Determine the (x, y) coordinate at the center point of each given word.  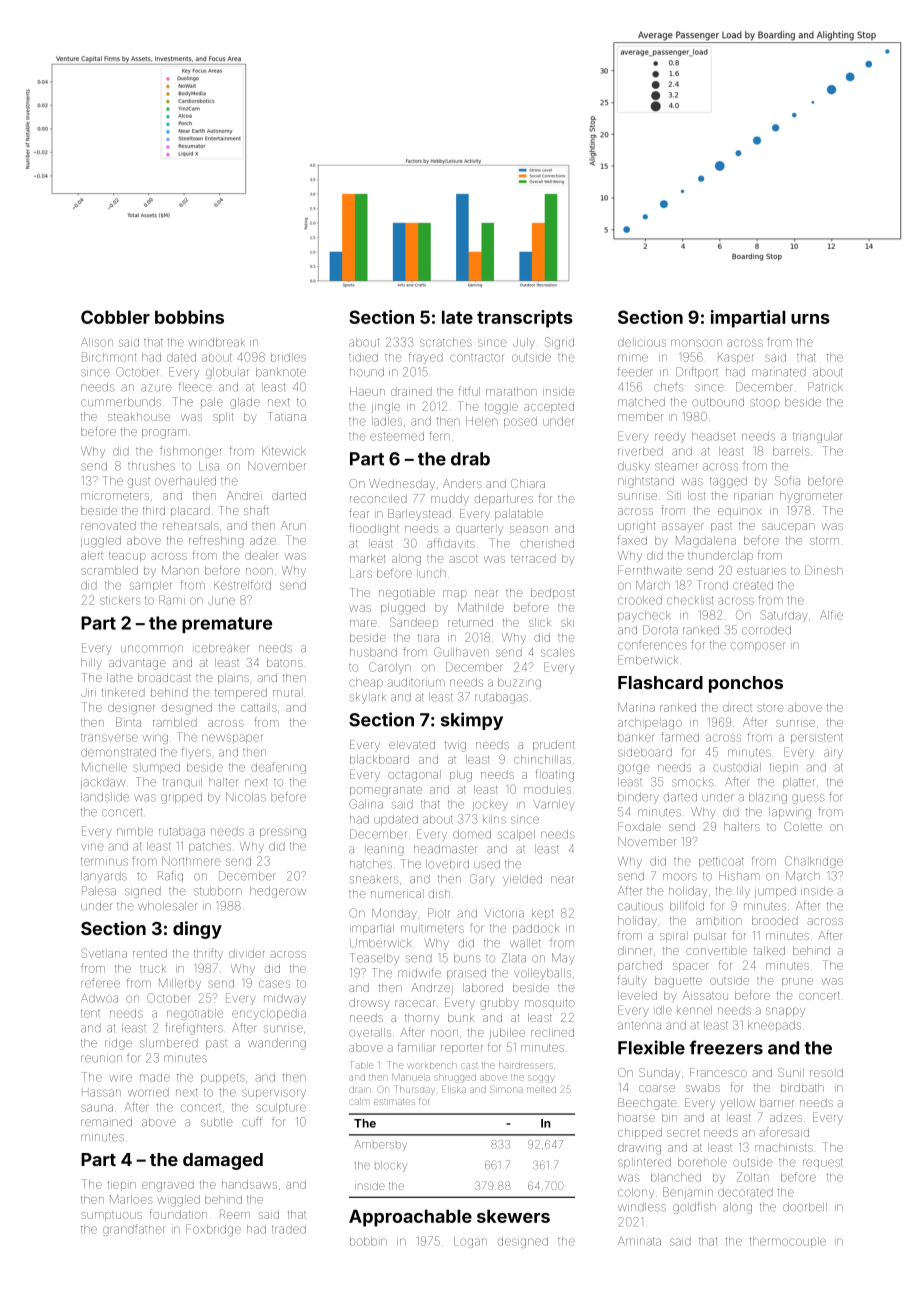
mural (286, 693)
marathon (511, 391)
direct (737, 707)
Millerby (180, 984)
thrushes (151, 466)
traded (289, 1229)
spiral (672, 937)
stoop (765, 403)
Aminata (639, 1241)
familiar (416, 1047)
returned (470, 622)
